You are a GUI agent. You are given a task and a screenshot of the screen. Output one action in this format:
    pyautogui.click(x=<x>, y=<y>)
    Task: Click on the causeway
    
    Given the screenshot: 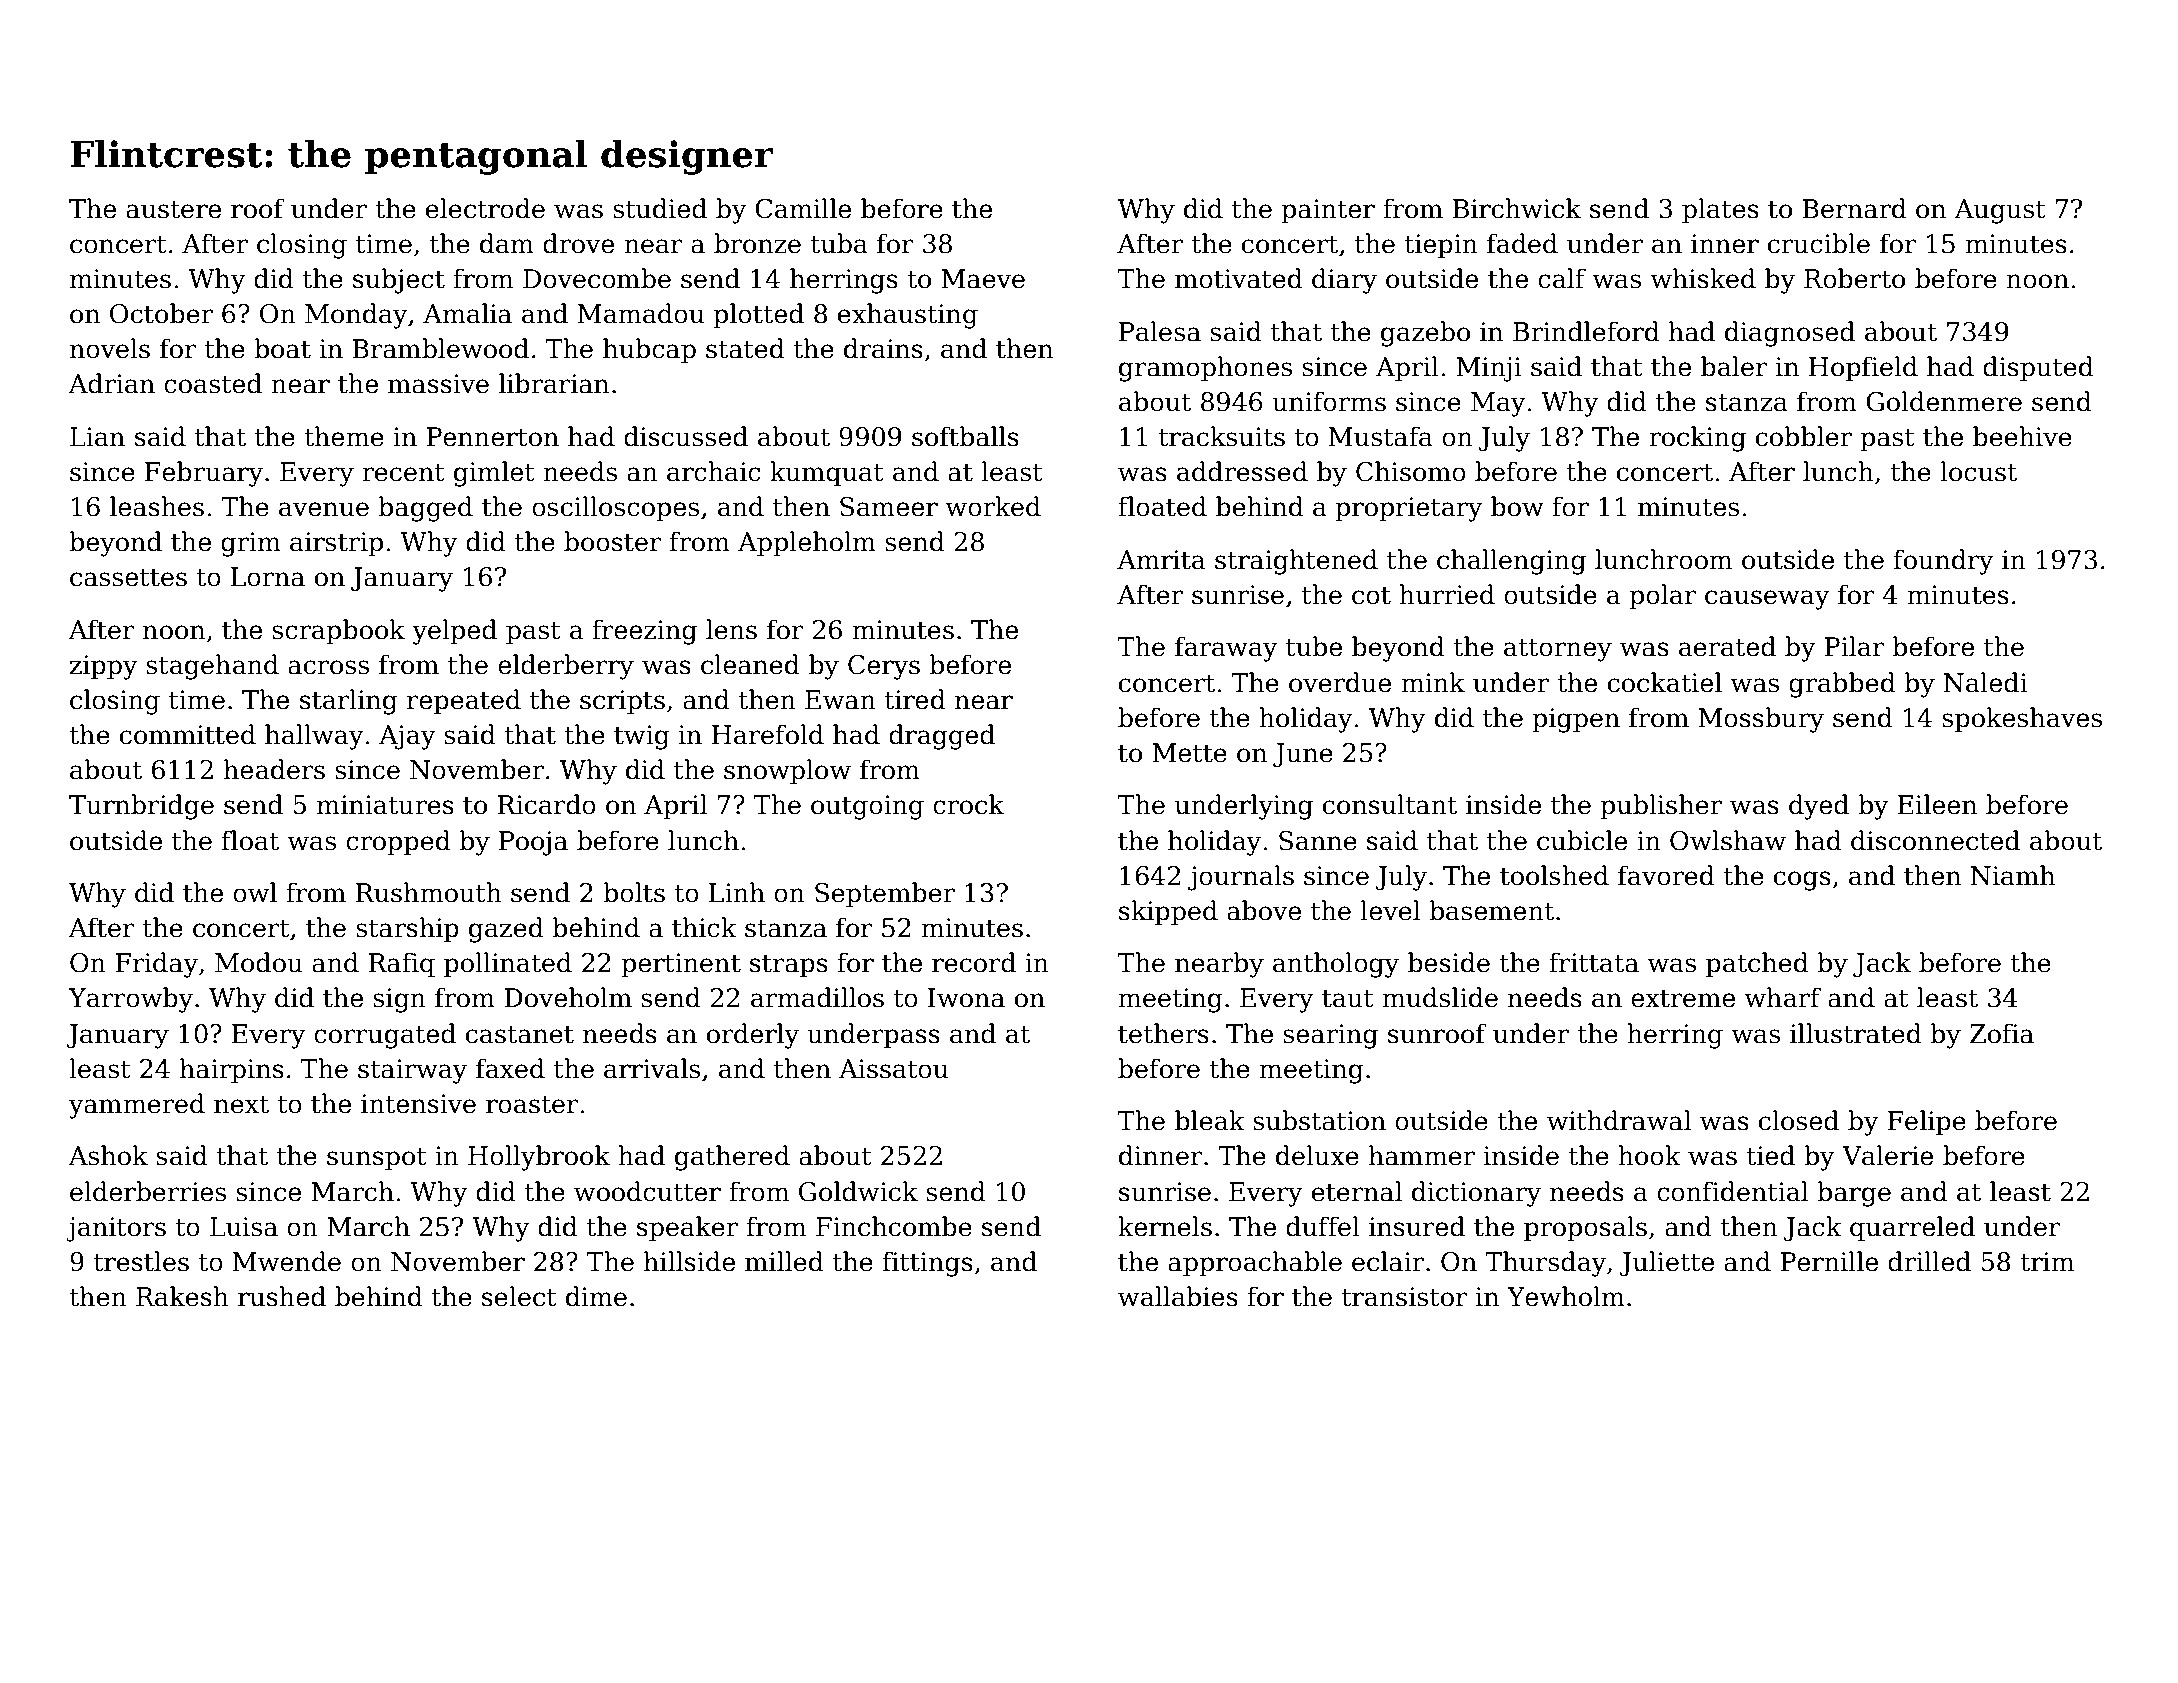 What is the action you would take?
    pyautogui.click(x=1767, y=600)
